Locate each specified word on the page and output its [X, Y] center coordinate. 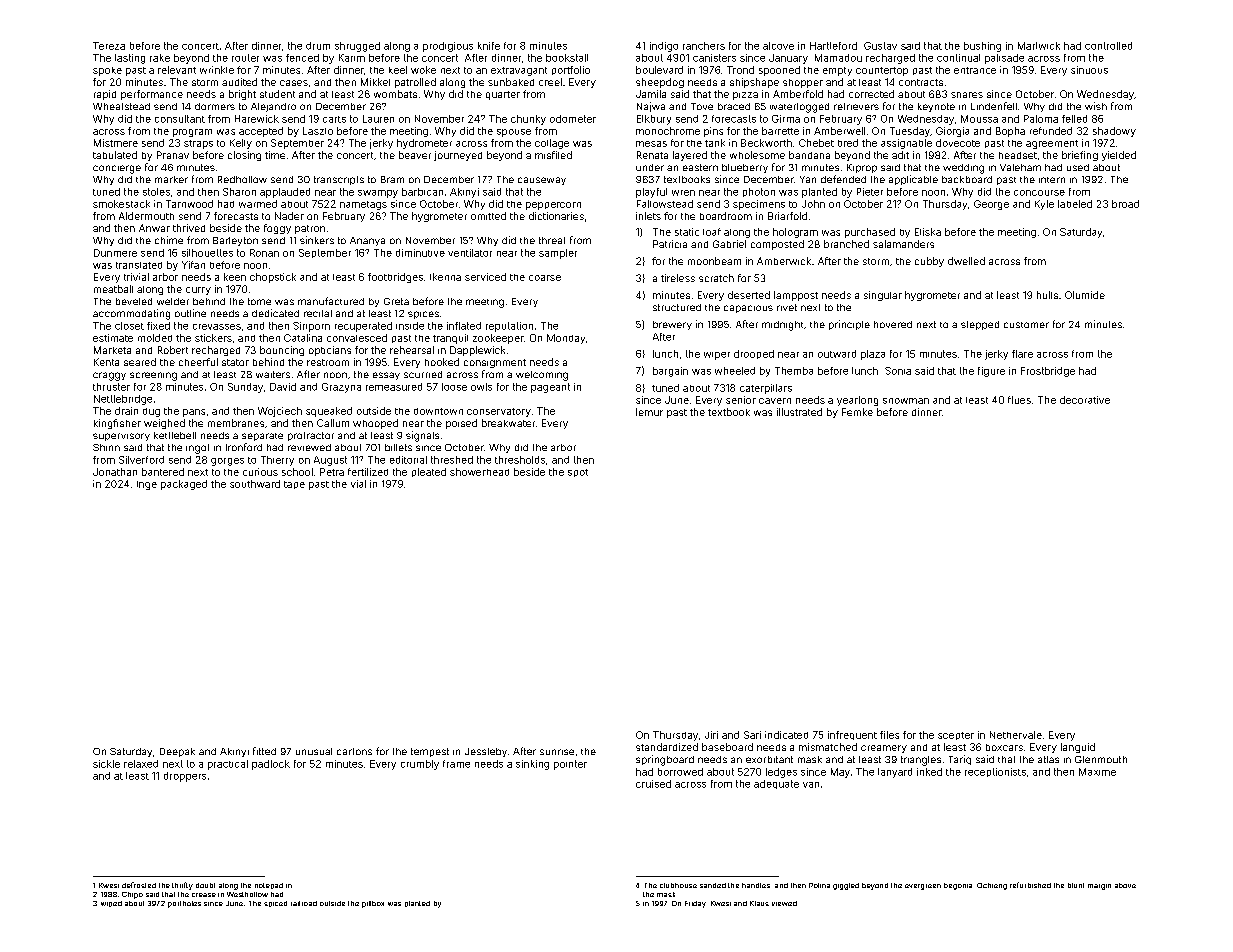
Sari [752, 735]
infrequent [852, 735]
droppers [185, 777]
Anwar [154, 228]
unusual [314, 751]
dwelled [966, 261]
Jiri [711, 735]
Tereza [109, 46]
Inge [147, 485]
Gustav [880, 46]
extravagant [519, 71]
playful [651, 193]
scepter [956, 736]
